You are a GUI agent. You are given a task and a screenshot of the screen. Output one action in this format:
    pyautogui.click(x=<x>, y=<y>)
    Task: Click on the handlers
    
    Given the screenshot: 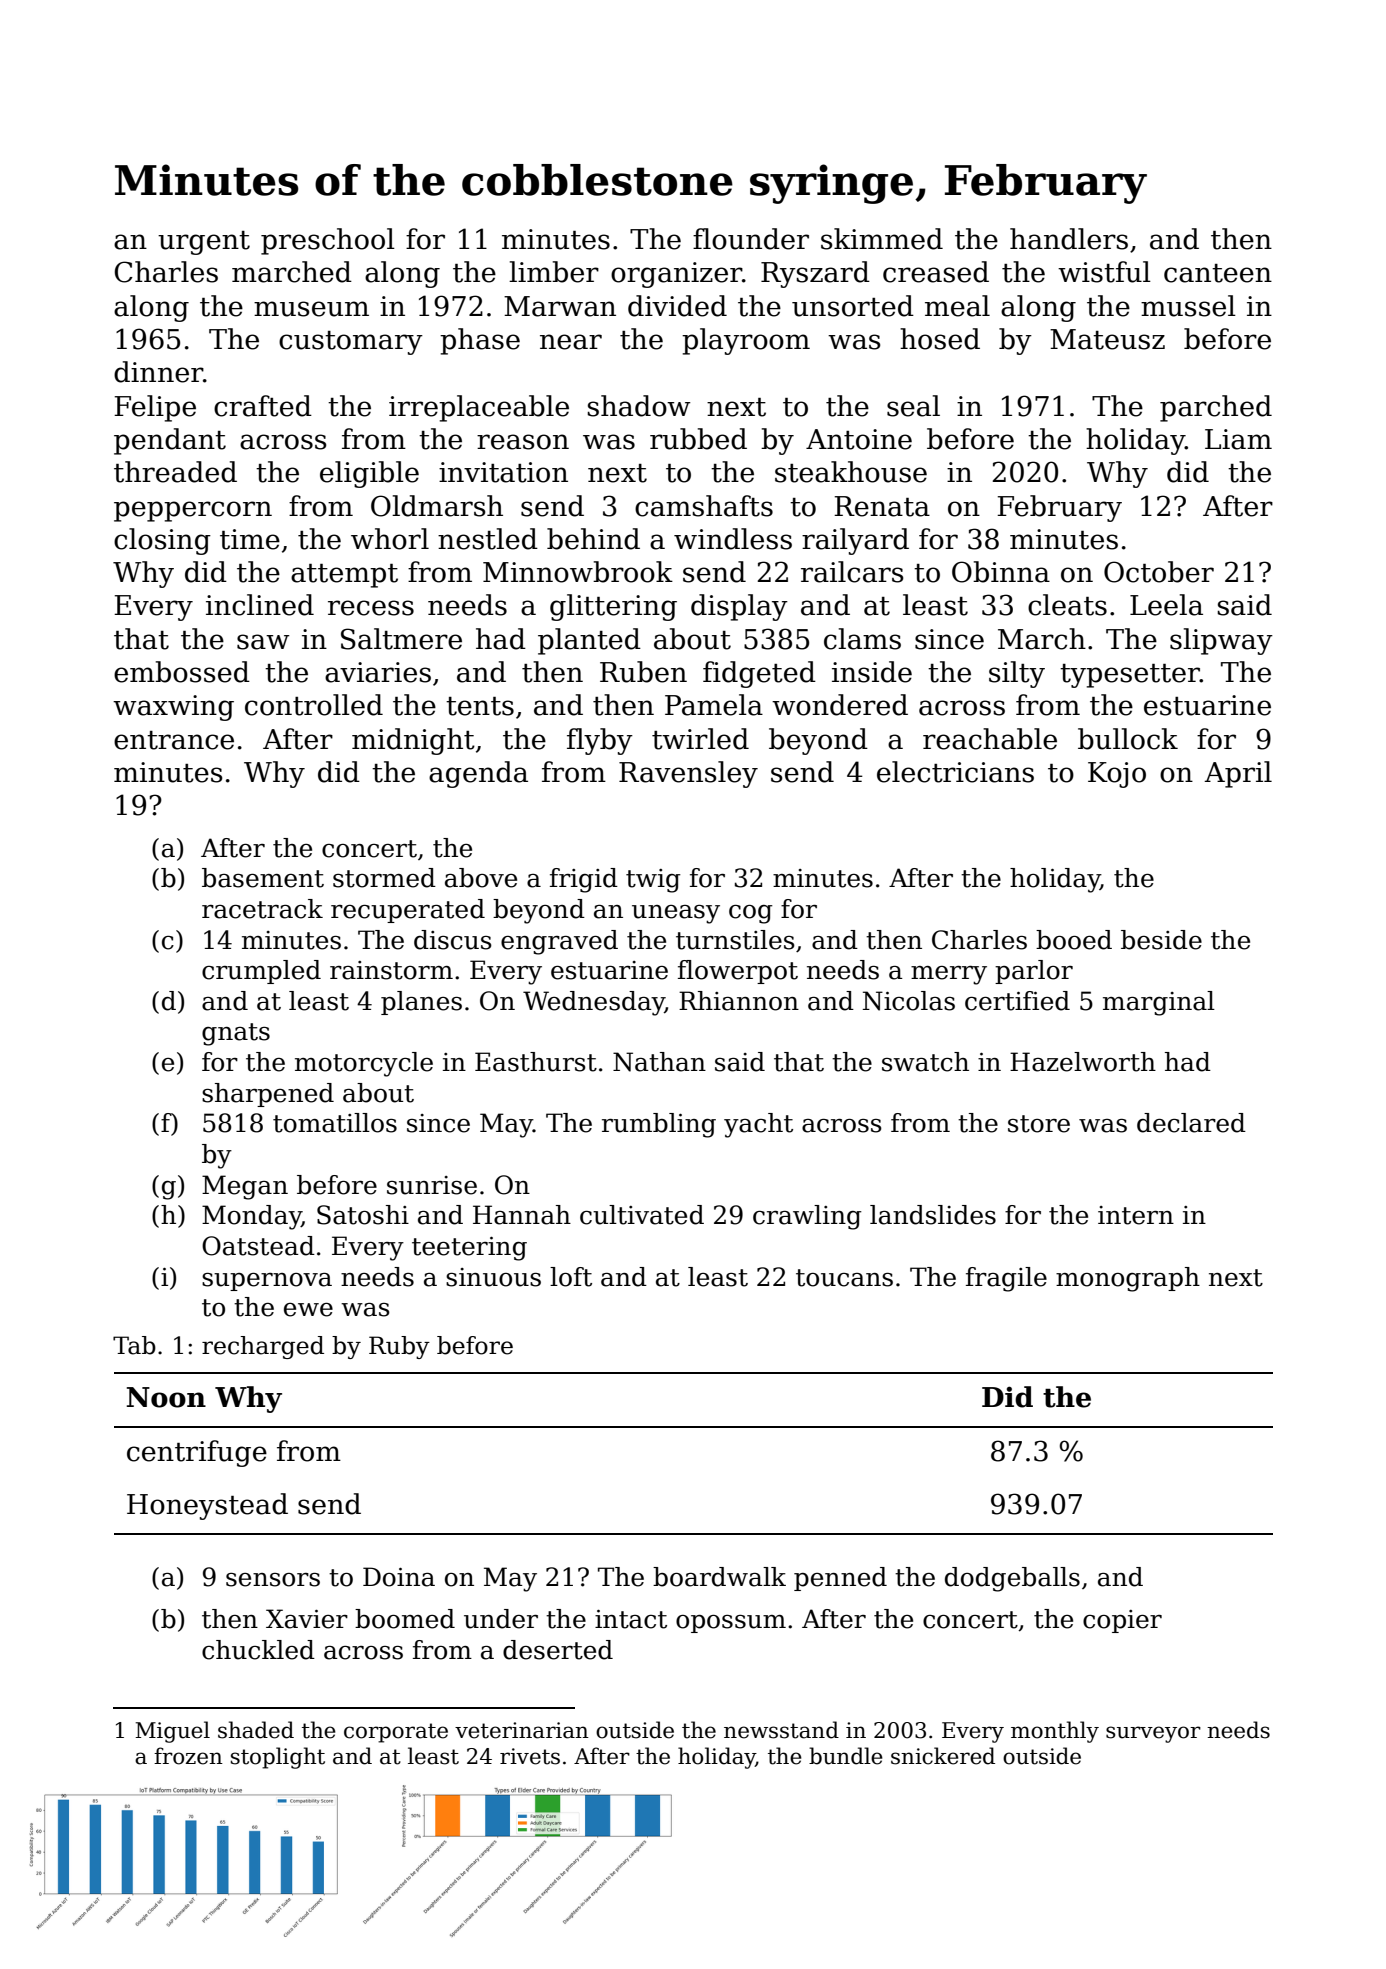 What is the action you would take?
    pyautogui.click(x=1069, y=239)
